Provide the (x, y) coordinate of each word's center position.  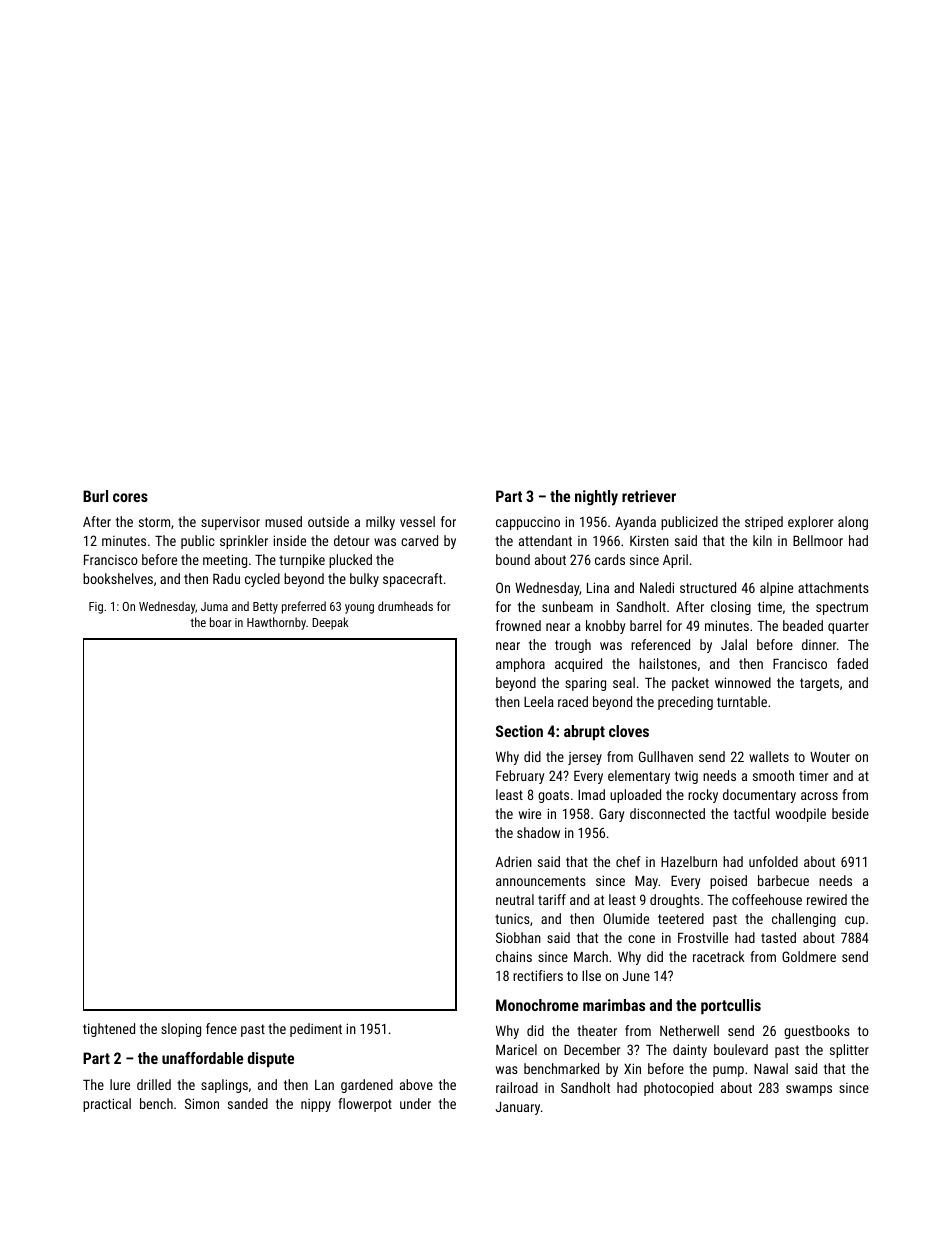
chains (514, 956)
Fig (96, 608)
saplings (224, 1086)
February (520, 777)
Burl (95, 496)
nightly (596, 498)
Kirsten (649, 540)
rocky (703, 796)
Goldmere (809, 956)
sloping (181, 1030)
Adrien (513, 861)
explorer (810, 523)
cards (610, 559)
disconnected (667, 813)
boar (221, 622)
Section (519, 731)
